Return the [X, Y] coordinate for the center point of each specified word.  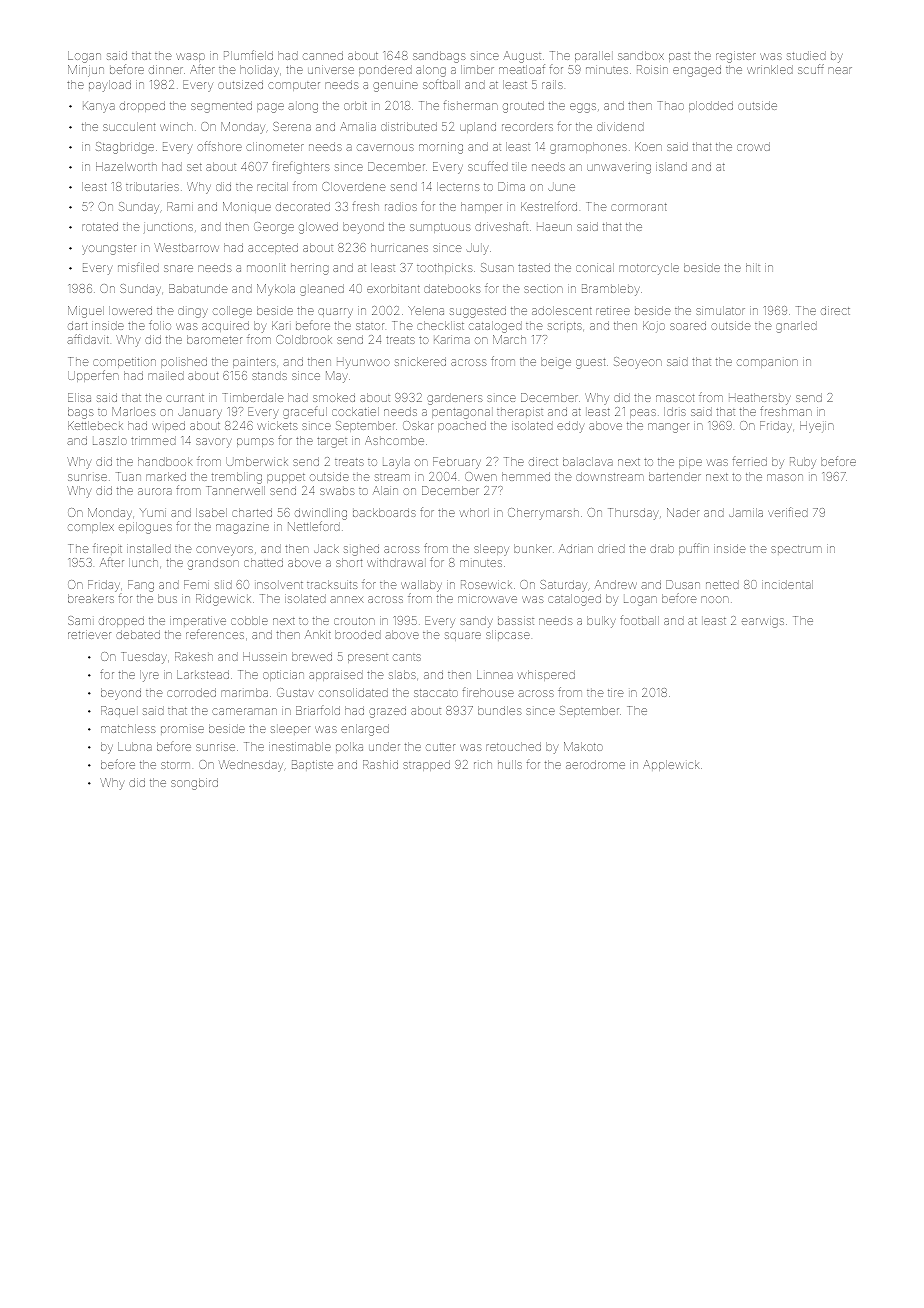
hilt [753, 267]
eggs [583, 108]
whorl [474, 512]
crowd [753, 146]
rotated [100, 226]
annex [346, 599]
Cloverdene [353, 186]
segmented [221, 107]
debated [138, 634]
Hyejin [817, 427]
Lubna [135, 746]
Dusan [683, 584]
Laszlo [110, 440]
